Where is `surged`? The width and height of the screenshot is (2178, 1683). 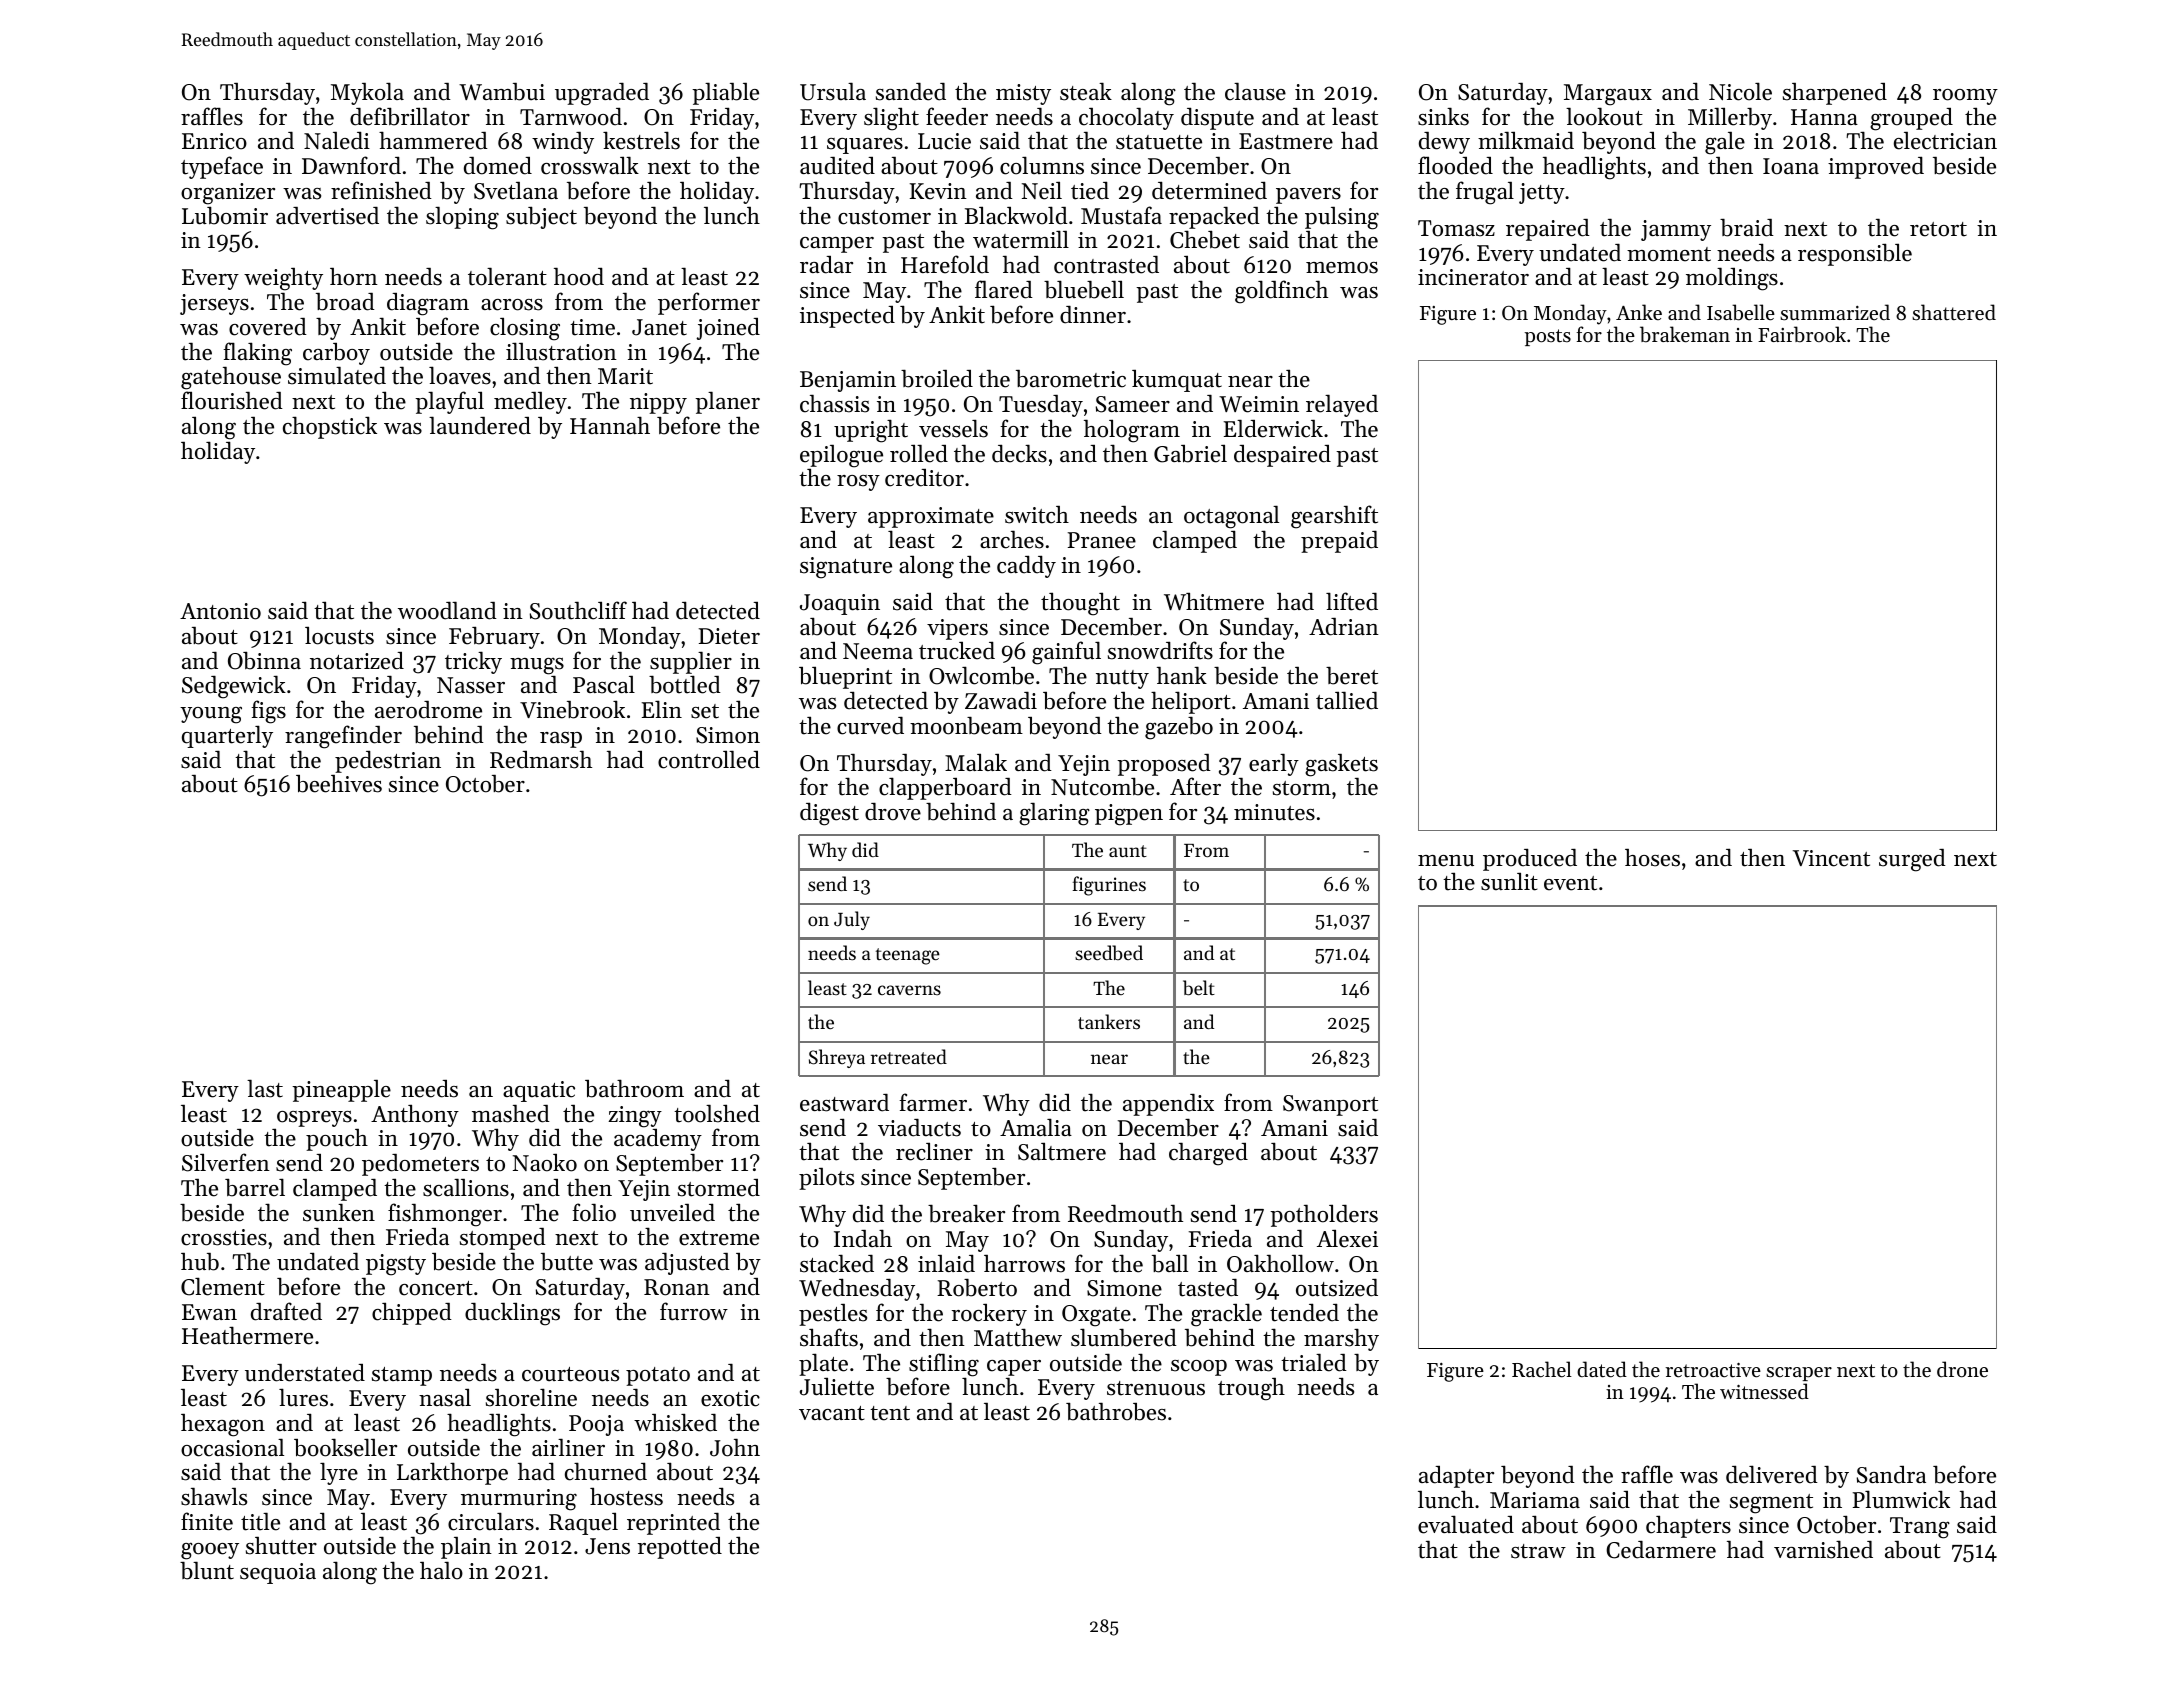
surged is located at coordinates (1912, 860).
